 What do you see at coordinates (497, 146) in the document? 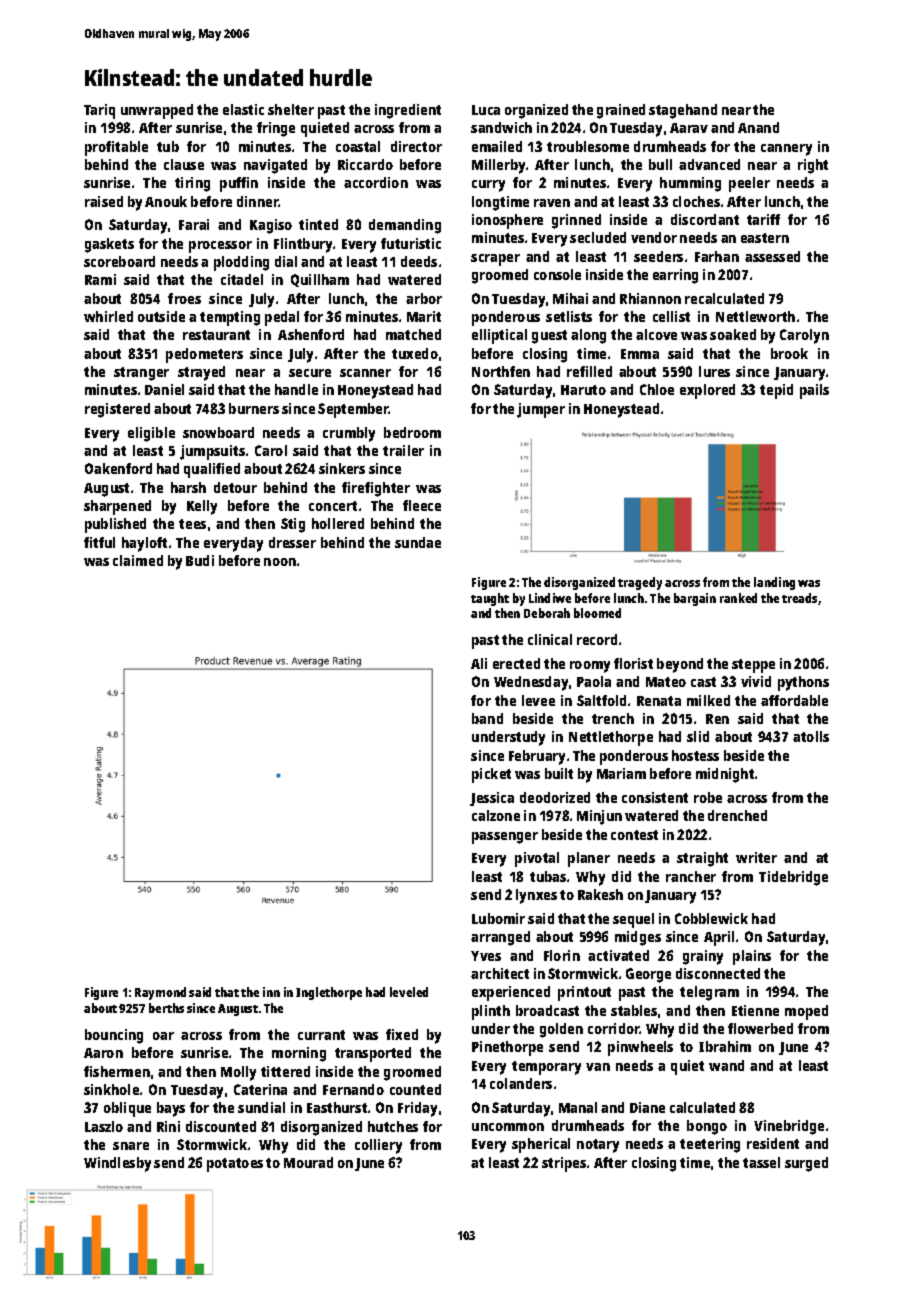
I see `emailed` at bounding box center [497, 146].
